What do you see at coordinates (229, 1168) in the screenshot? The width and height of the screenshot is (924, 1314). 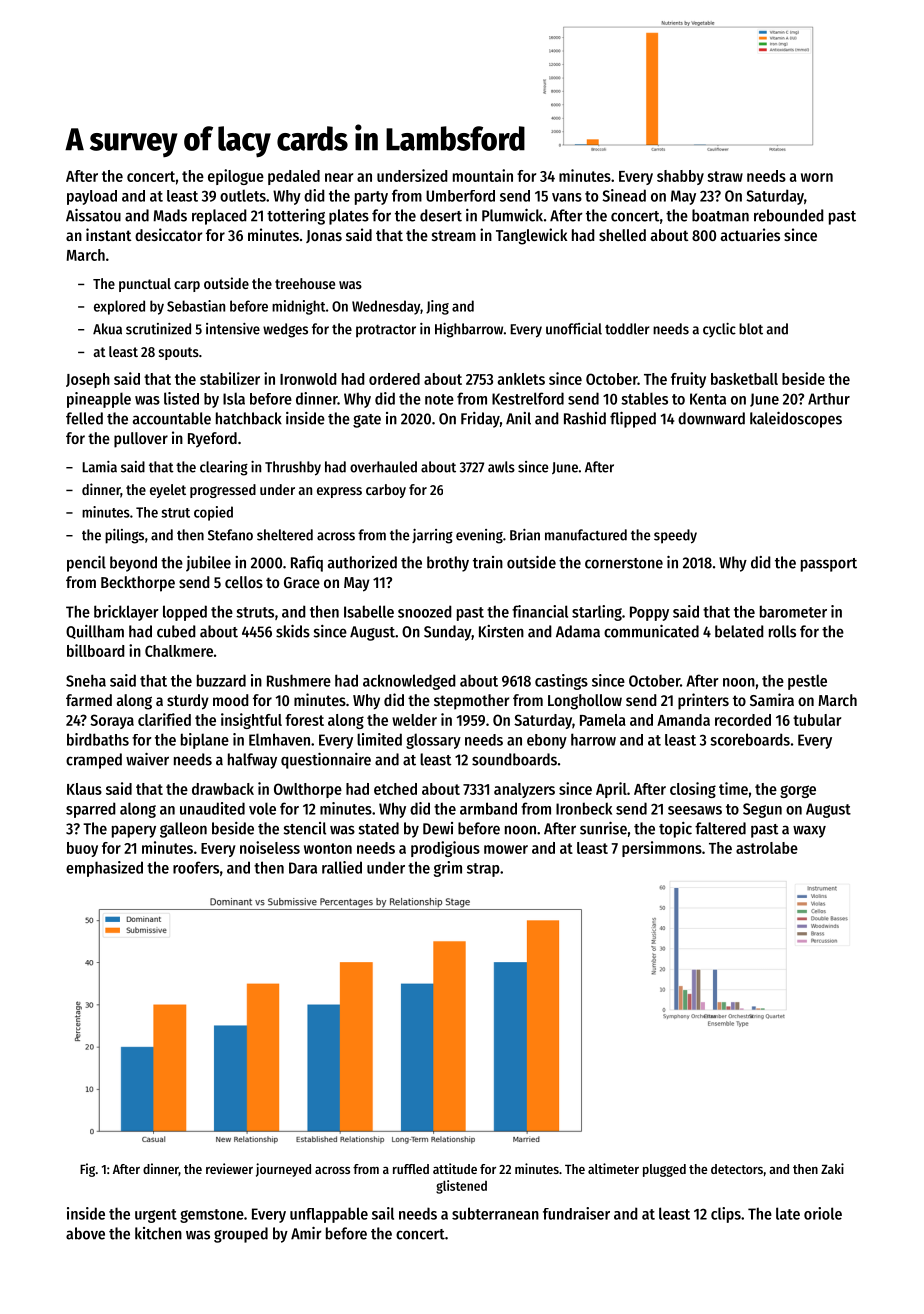 I see `reviewer` at bounding box center [229, 1168].
